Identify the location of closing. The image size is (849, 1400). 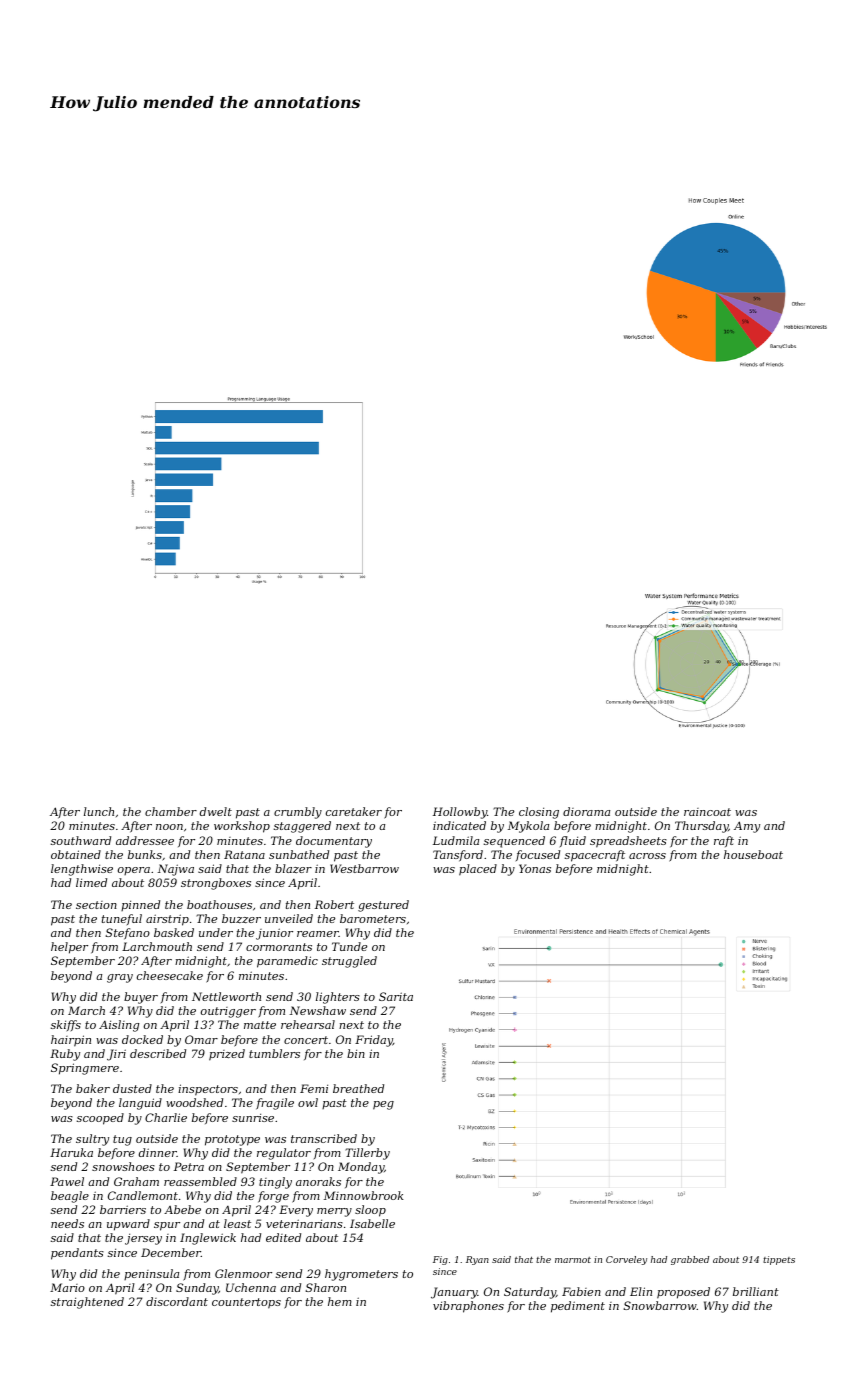
(539, 813).
